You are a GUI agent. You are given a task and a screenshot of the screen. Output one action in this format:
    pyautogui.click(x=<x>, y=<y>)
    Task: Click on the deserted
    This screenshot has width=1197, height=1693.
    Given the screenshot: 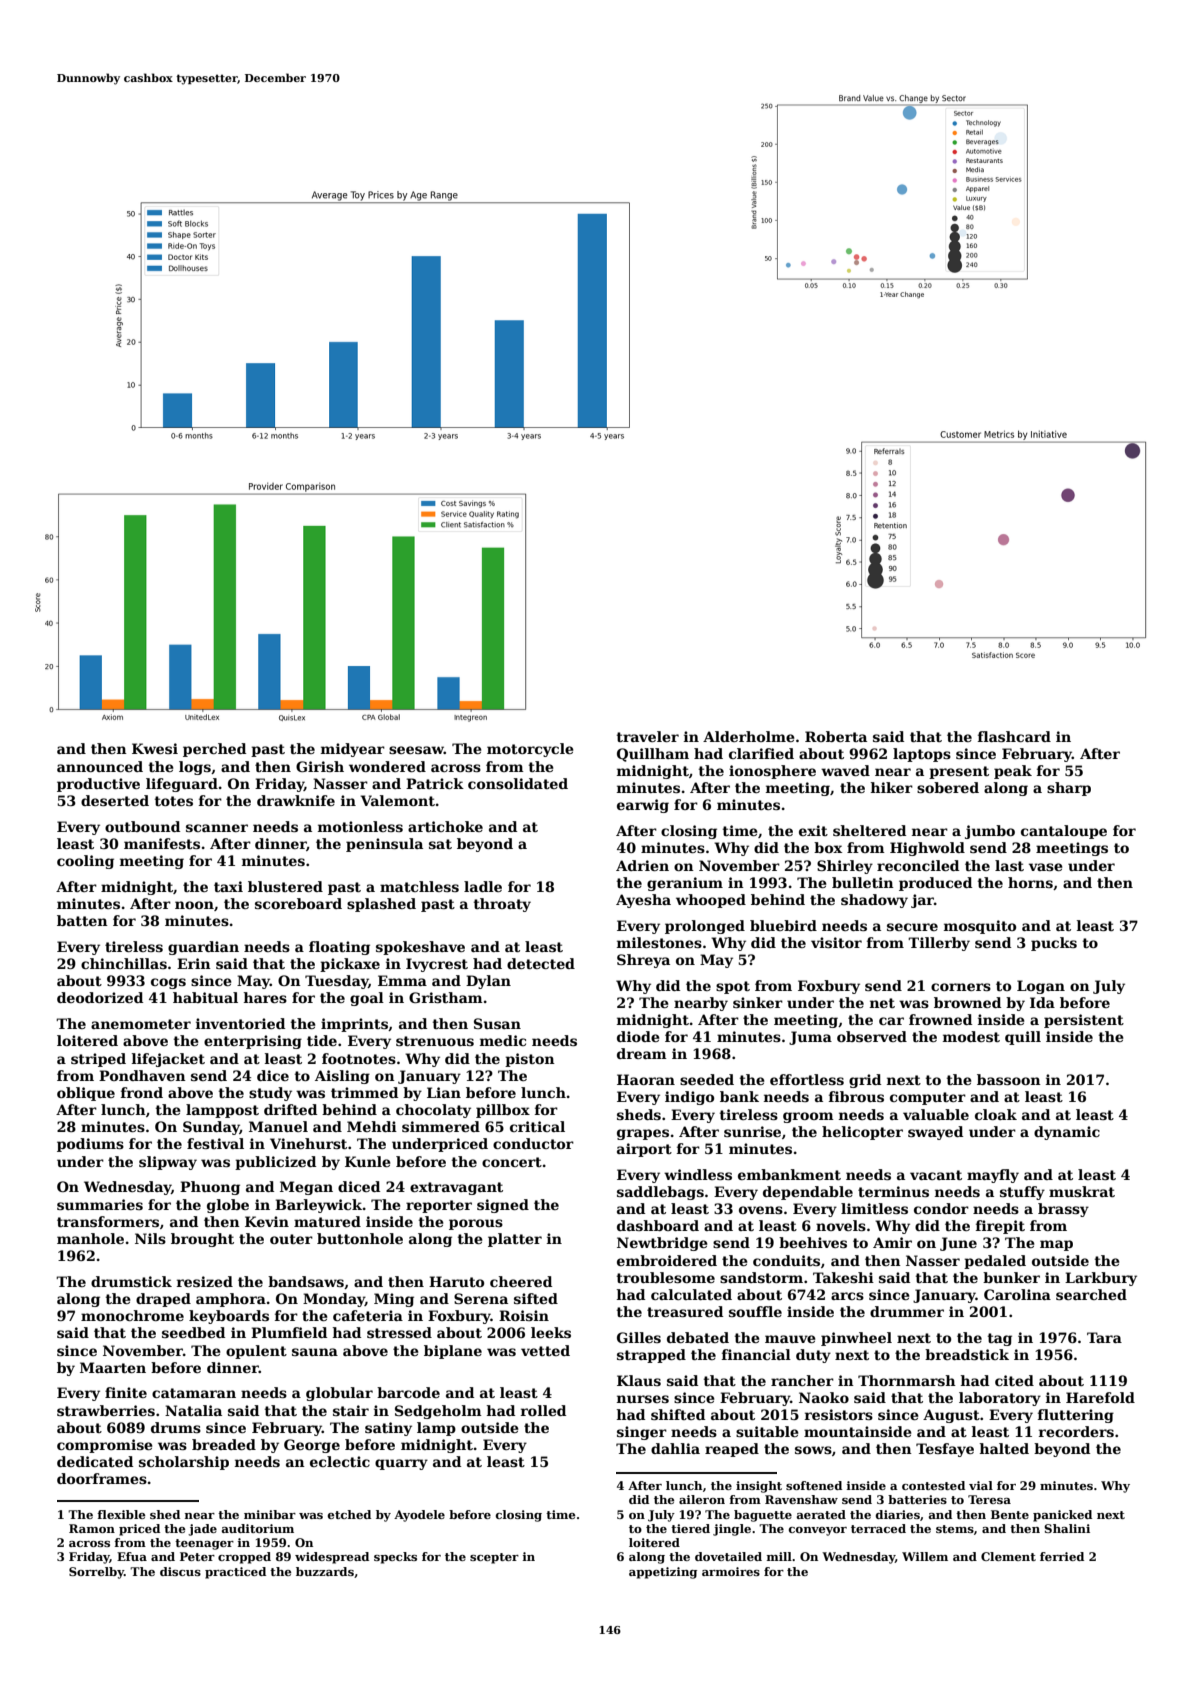 What is the action you would take?
    pyautogui.click(x=115, y=800)
